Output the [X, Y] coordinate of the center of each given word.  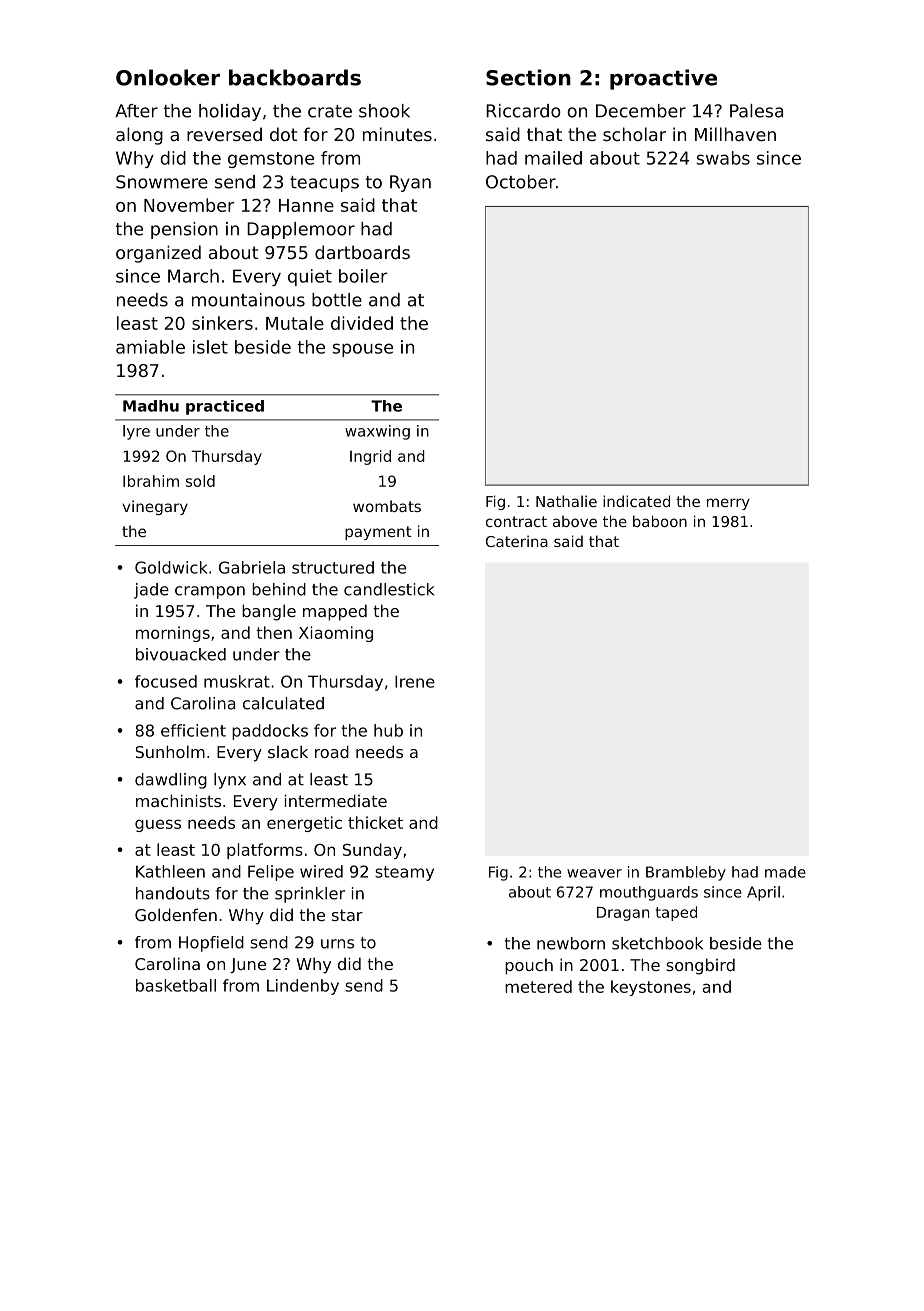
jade [151, 591]
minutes [397, 134]
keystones [651, 988]
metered [538, 986]
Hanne [306, 205]
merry [728, 504]
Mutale [295, 323]
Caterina [517, 541]
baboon [660, 521]
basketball [176, 985]
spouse [362, 350]
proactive [663, 79]
